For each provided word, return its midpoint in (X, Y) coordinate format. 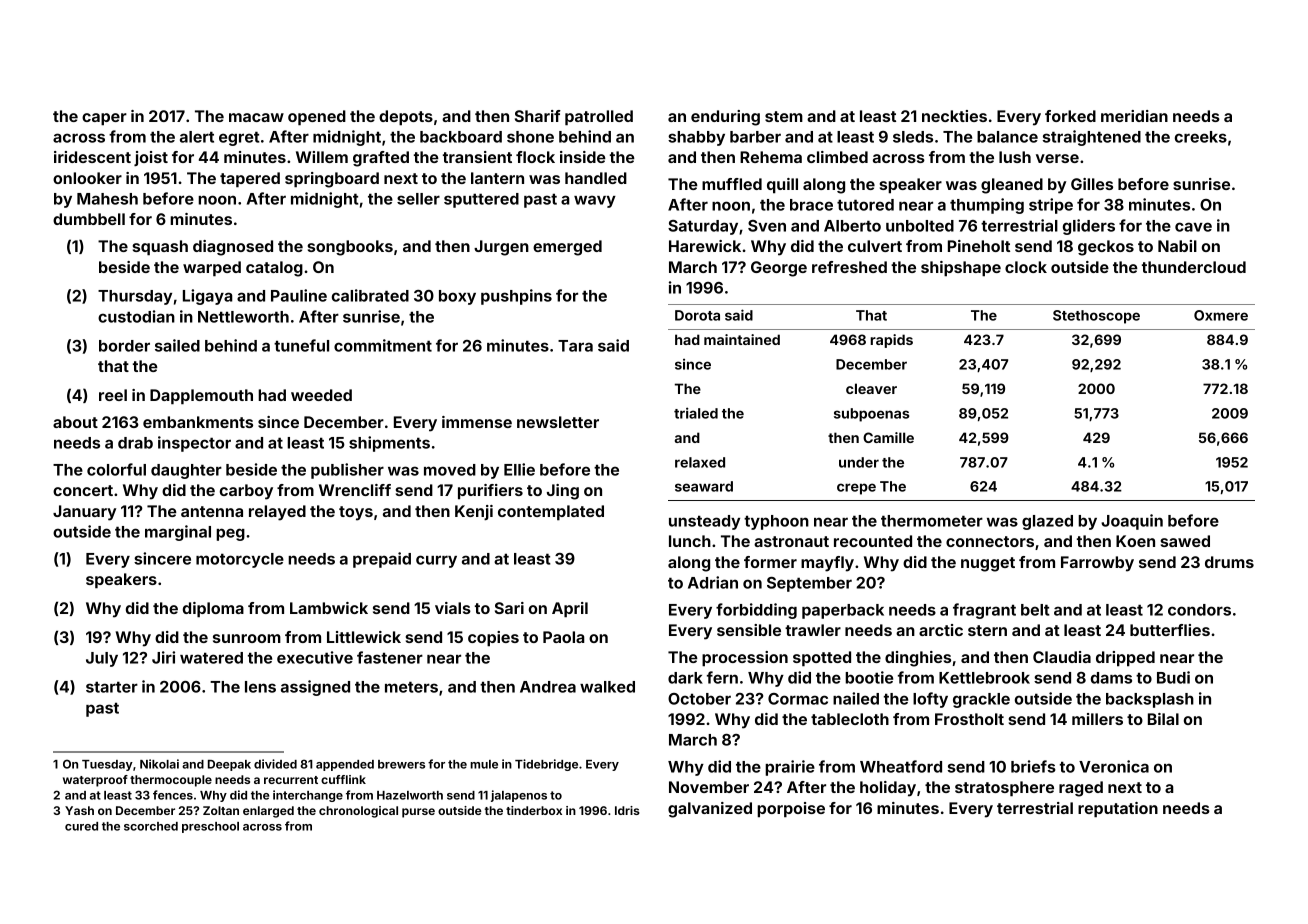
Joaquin (1132, 522)
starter (112, 687)
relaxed (700, 462)
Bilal (1163, 719)
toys (356, 513)
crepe (856, 489)
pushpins (516, 297)
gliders (1089, 227)
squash (160, 248)
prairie (790, 768)
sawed (1185, 541)
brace (811, 205)
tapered (250, 180)
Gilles (1092, 184)
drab (135, 443)
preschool (210, 827)
